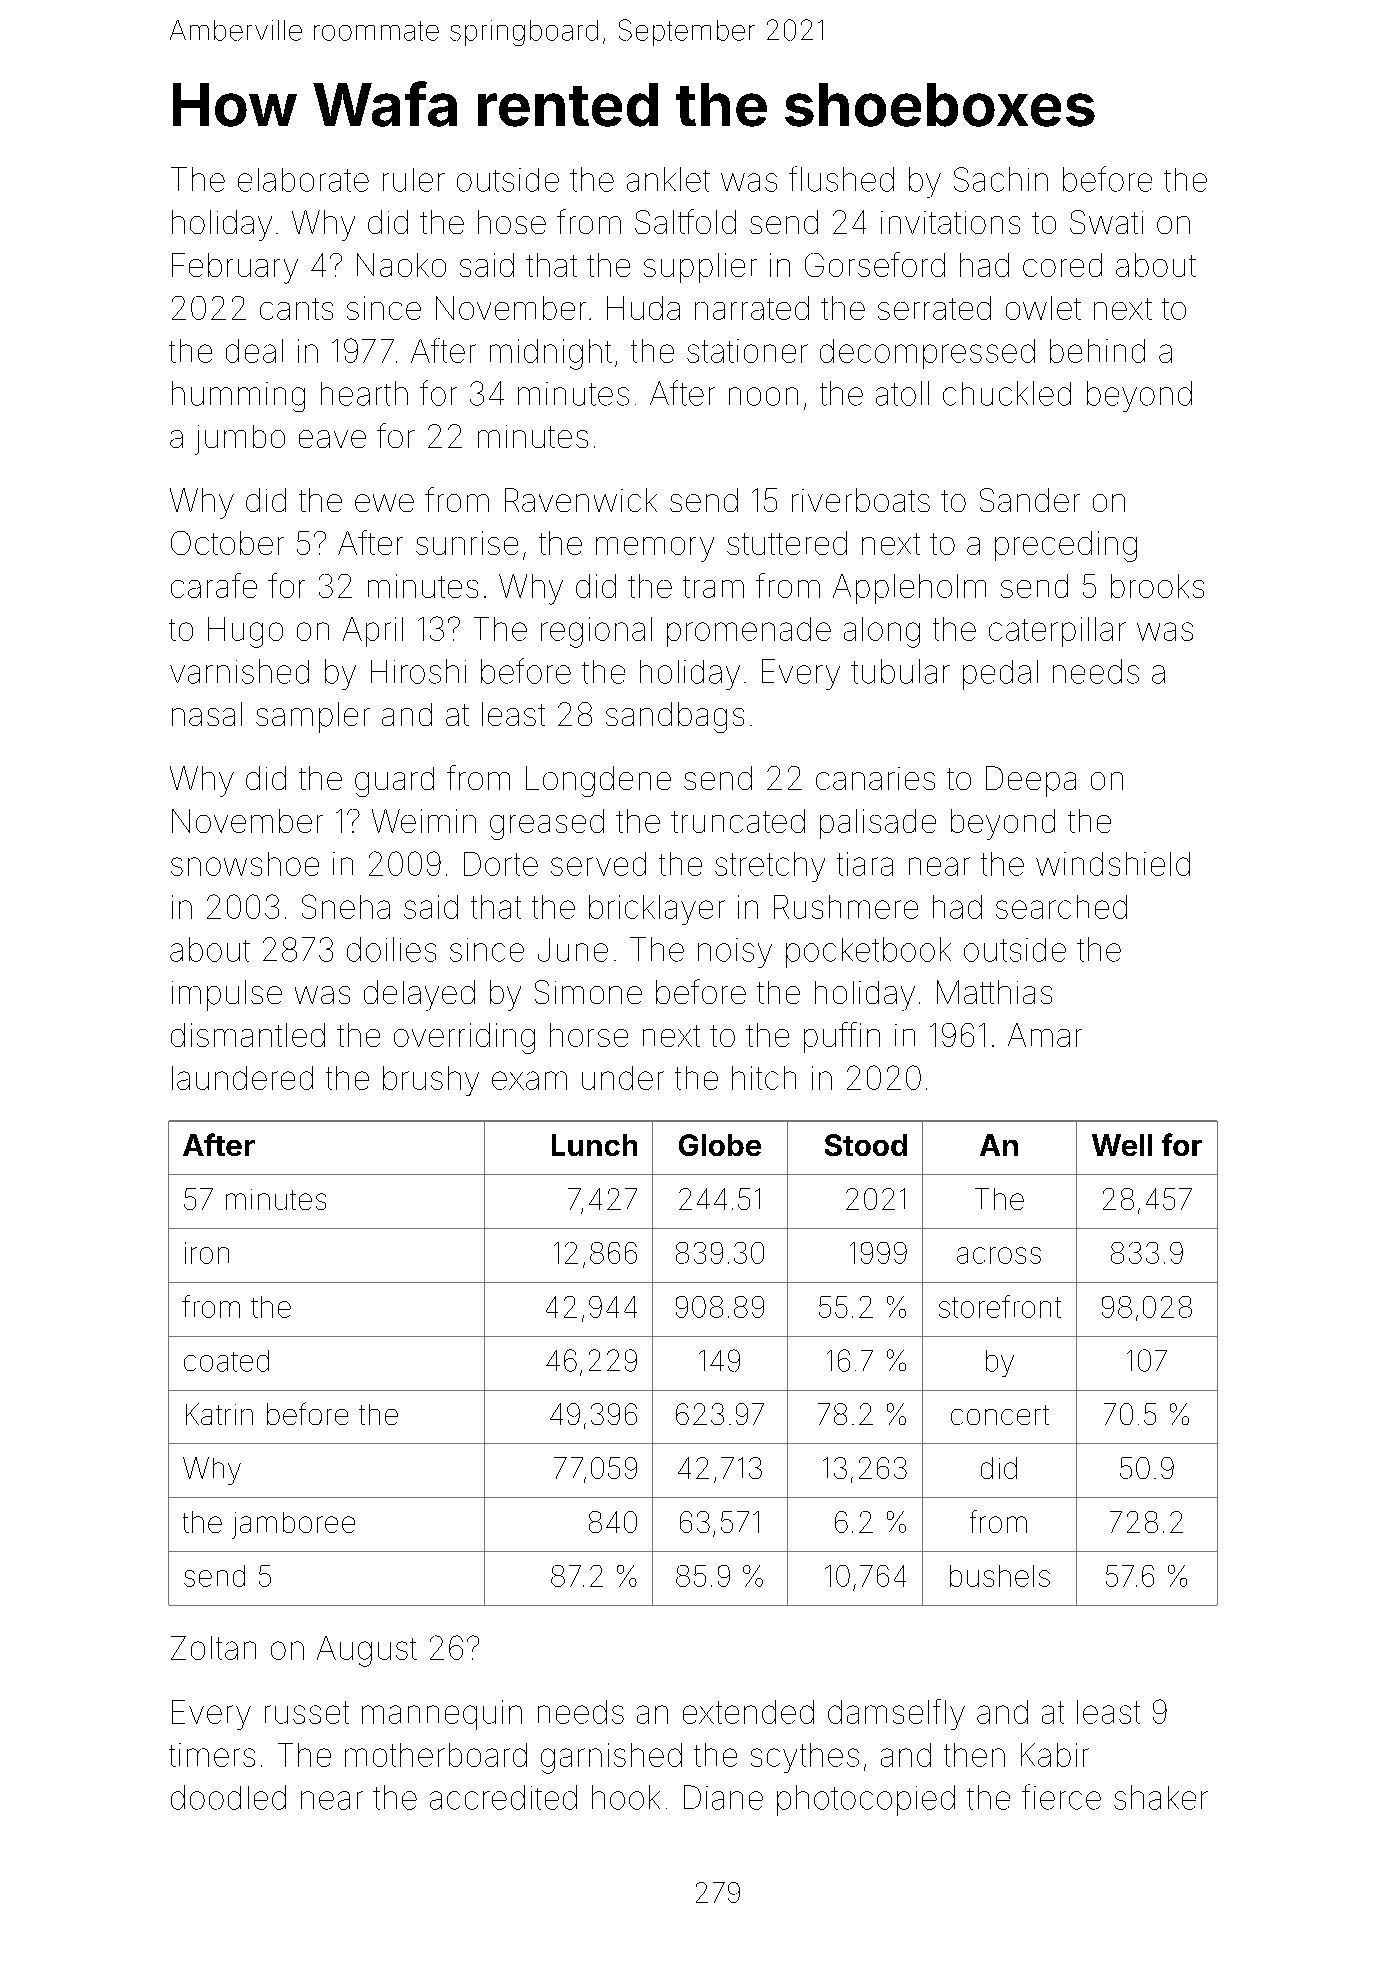 This document has height=1969, width=1386. I want to click on shaker, so click(1161, 1797).
